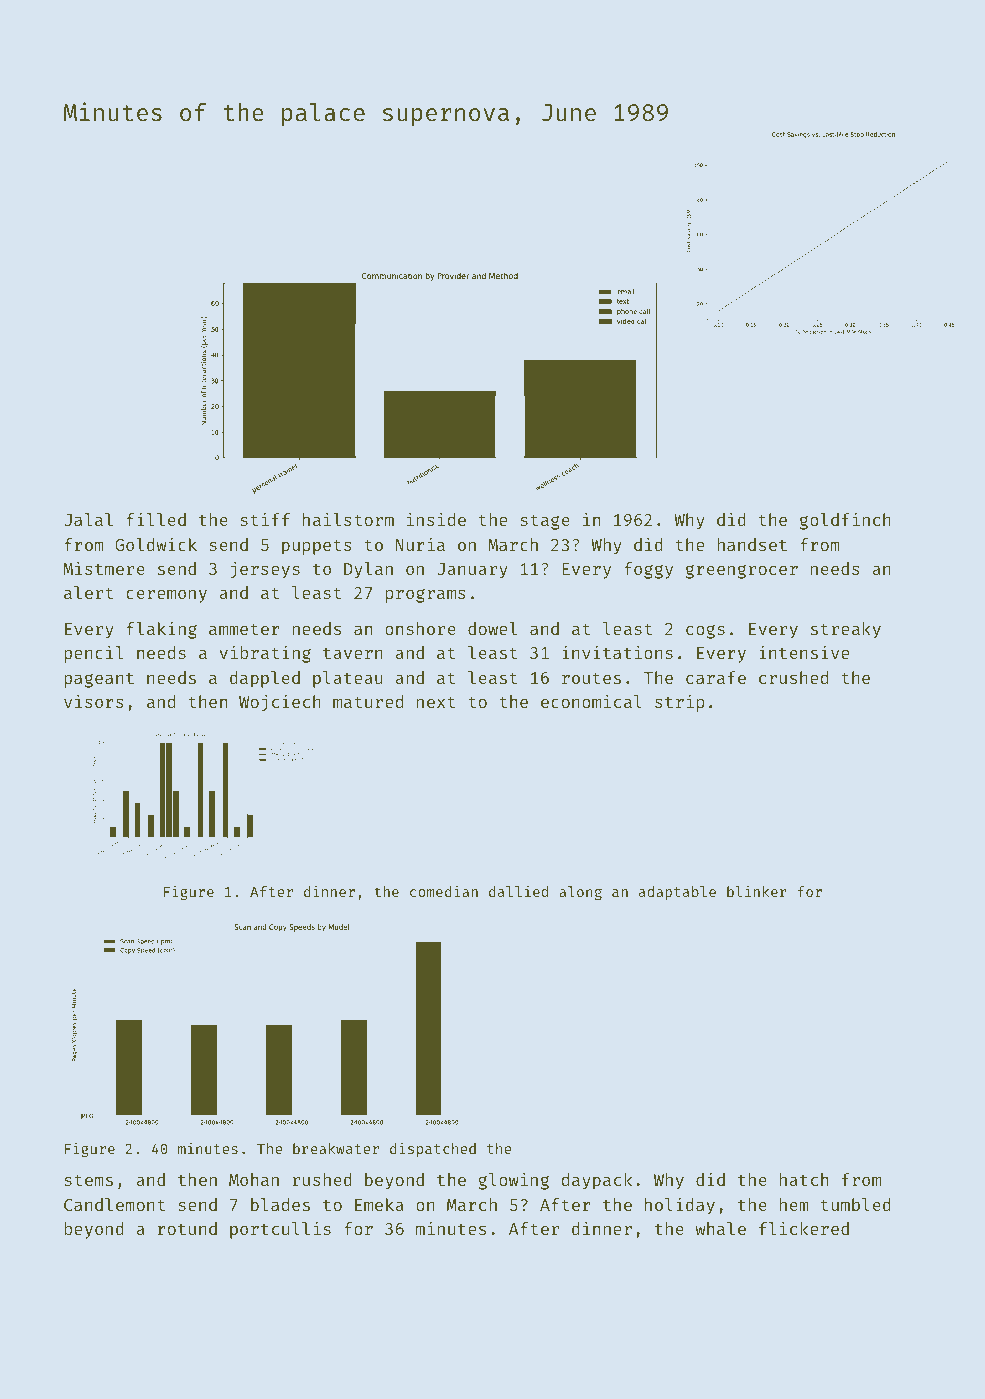  I want to click on along, so click(580, 893).
